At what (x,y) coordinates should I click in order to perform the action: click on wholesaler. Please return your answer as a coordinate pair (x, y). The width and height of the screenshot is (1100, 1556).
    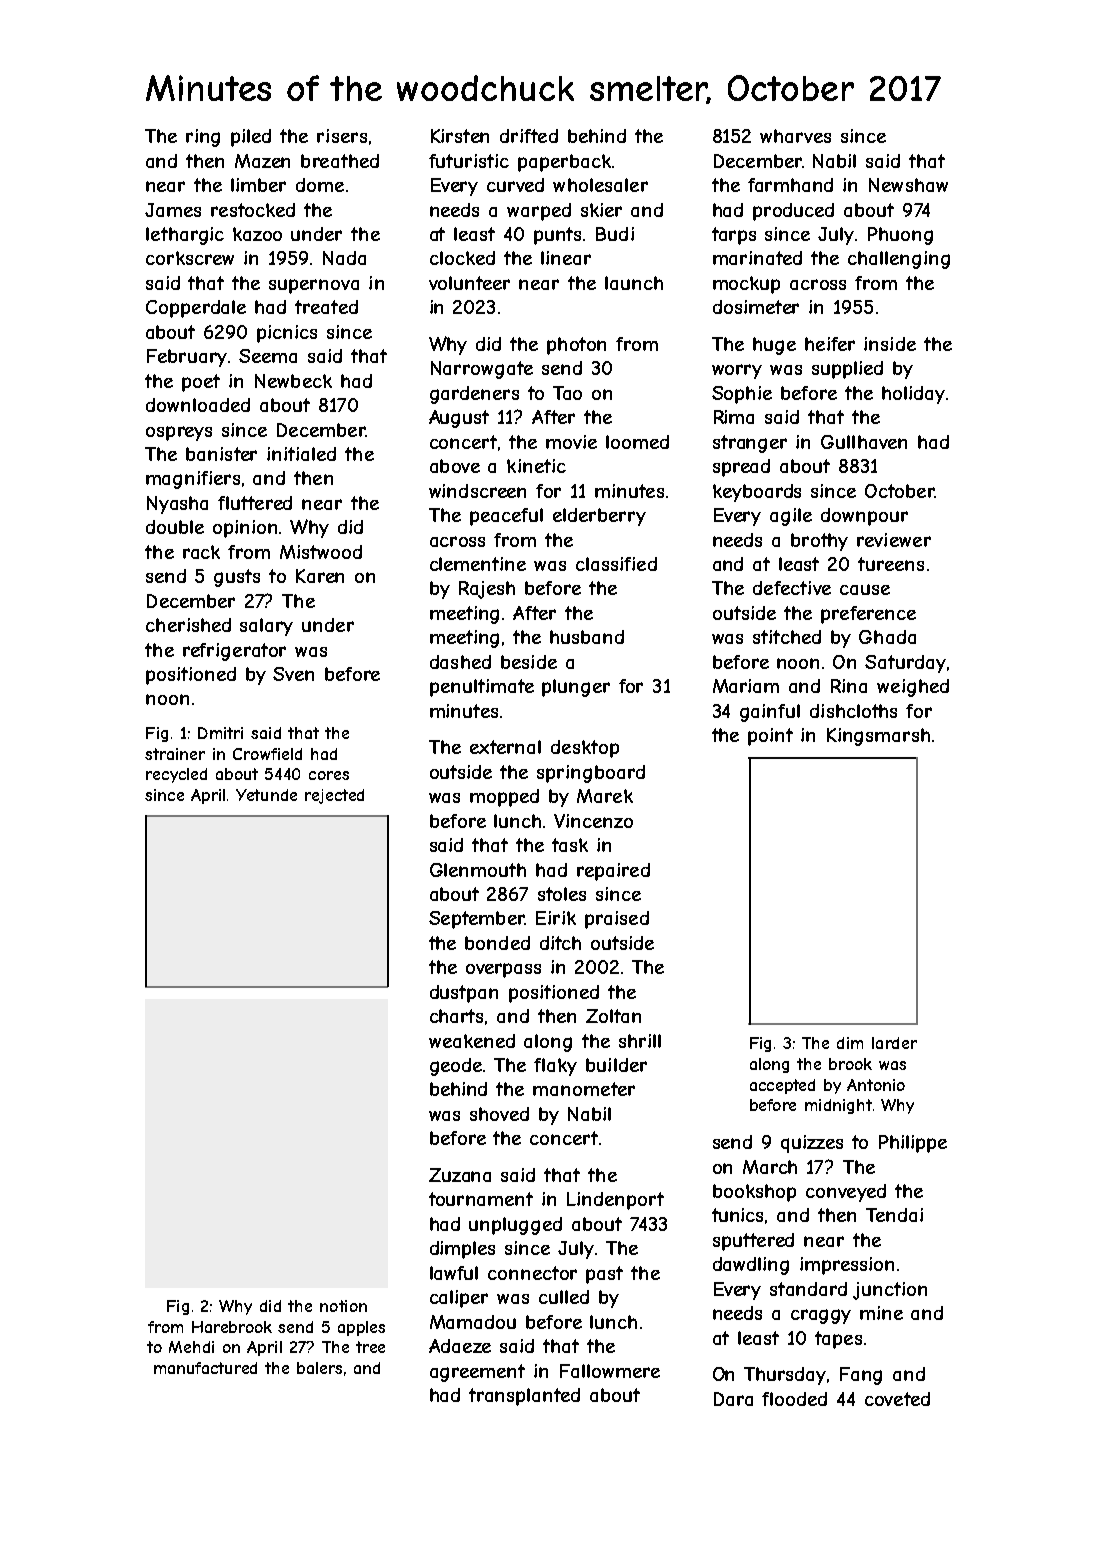
    Looking at the image, I should click on (600, 185).
